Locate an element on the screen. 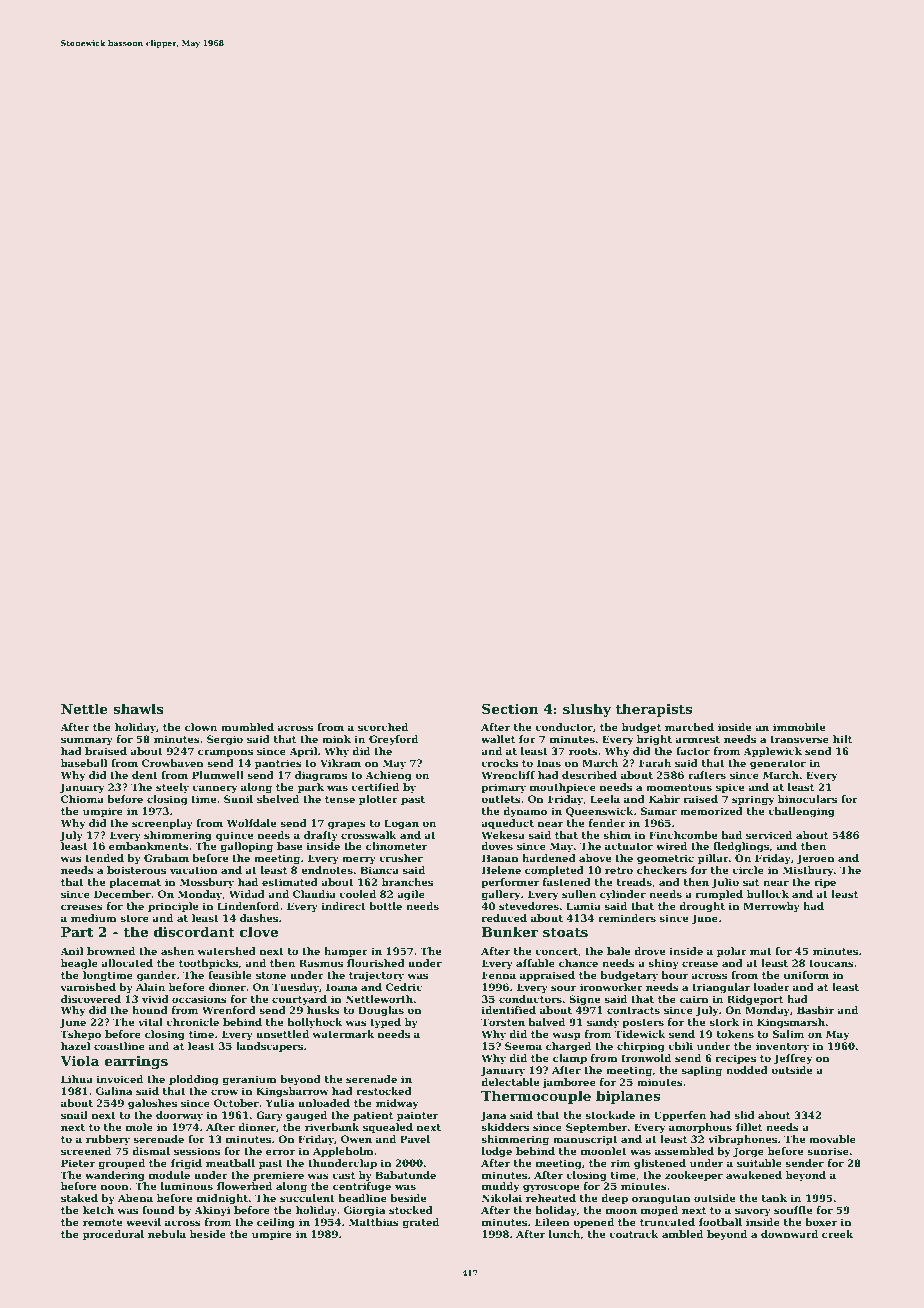  Lamia is located at coordinates (583, 906).
